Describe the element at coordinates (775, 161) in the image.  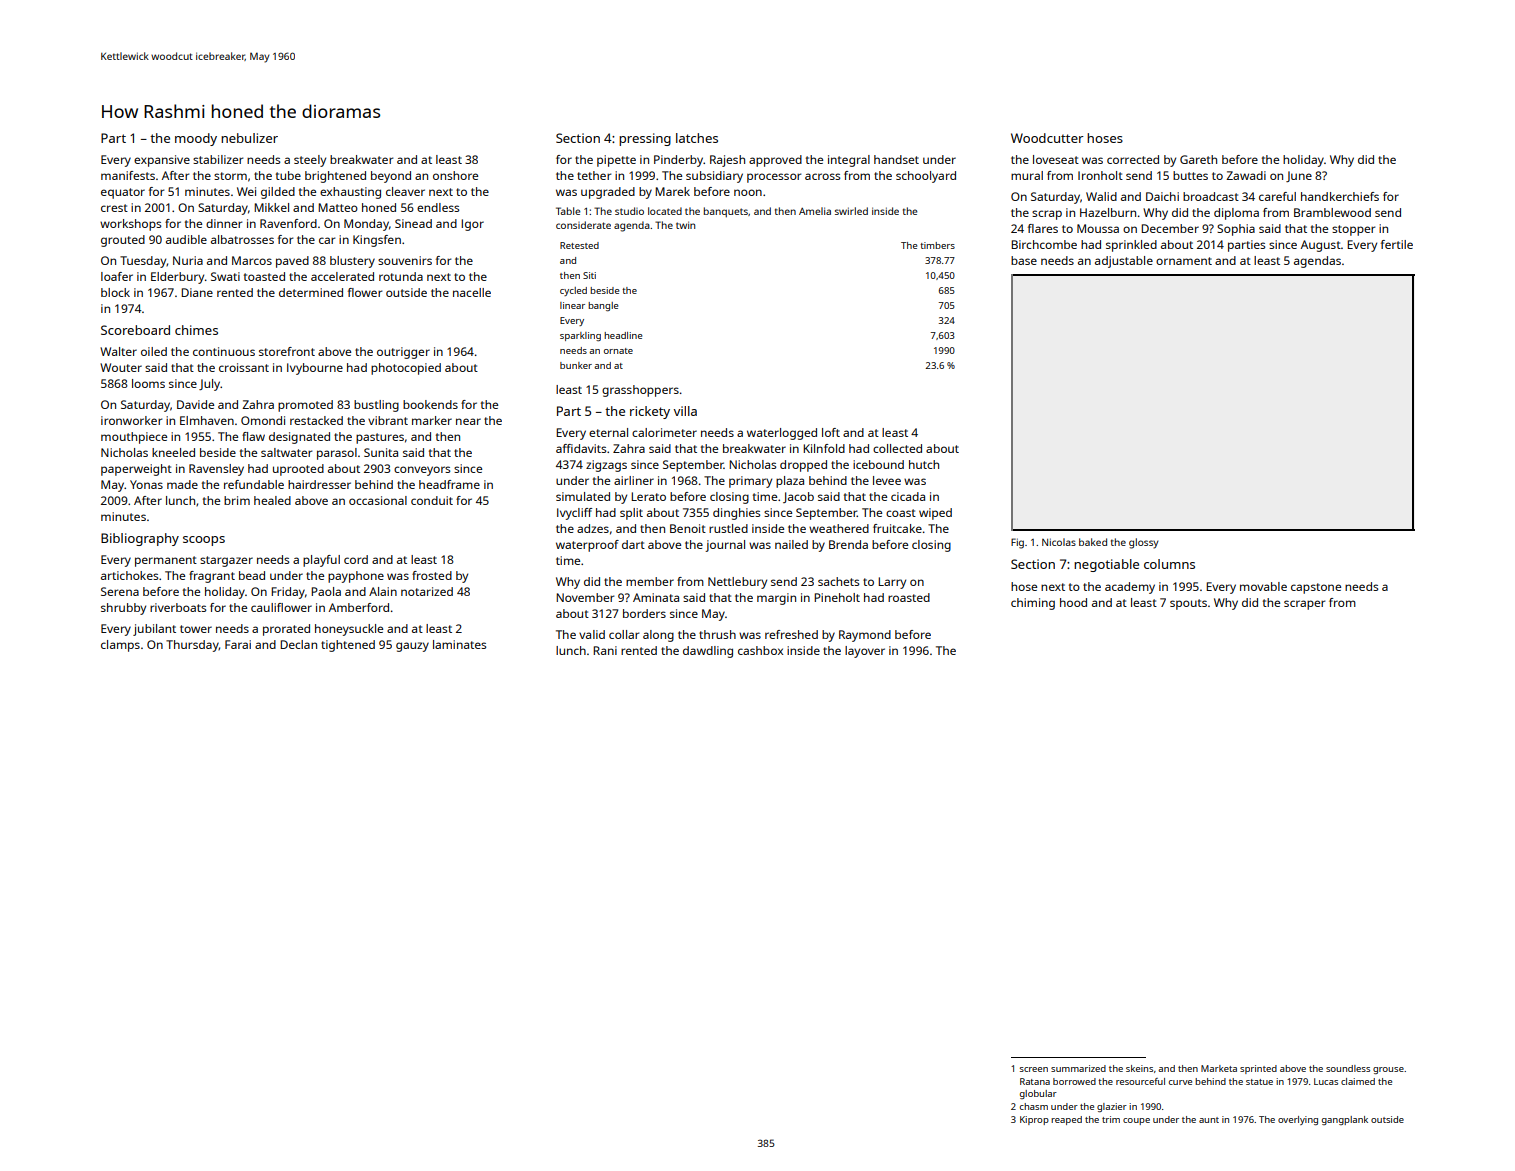
I see `approved` at that location.
